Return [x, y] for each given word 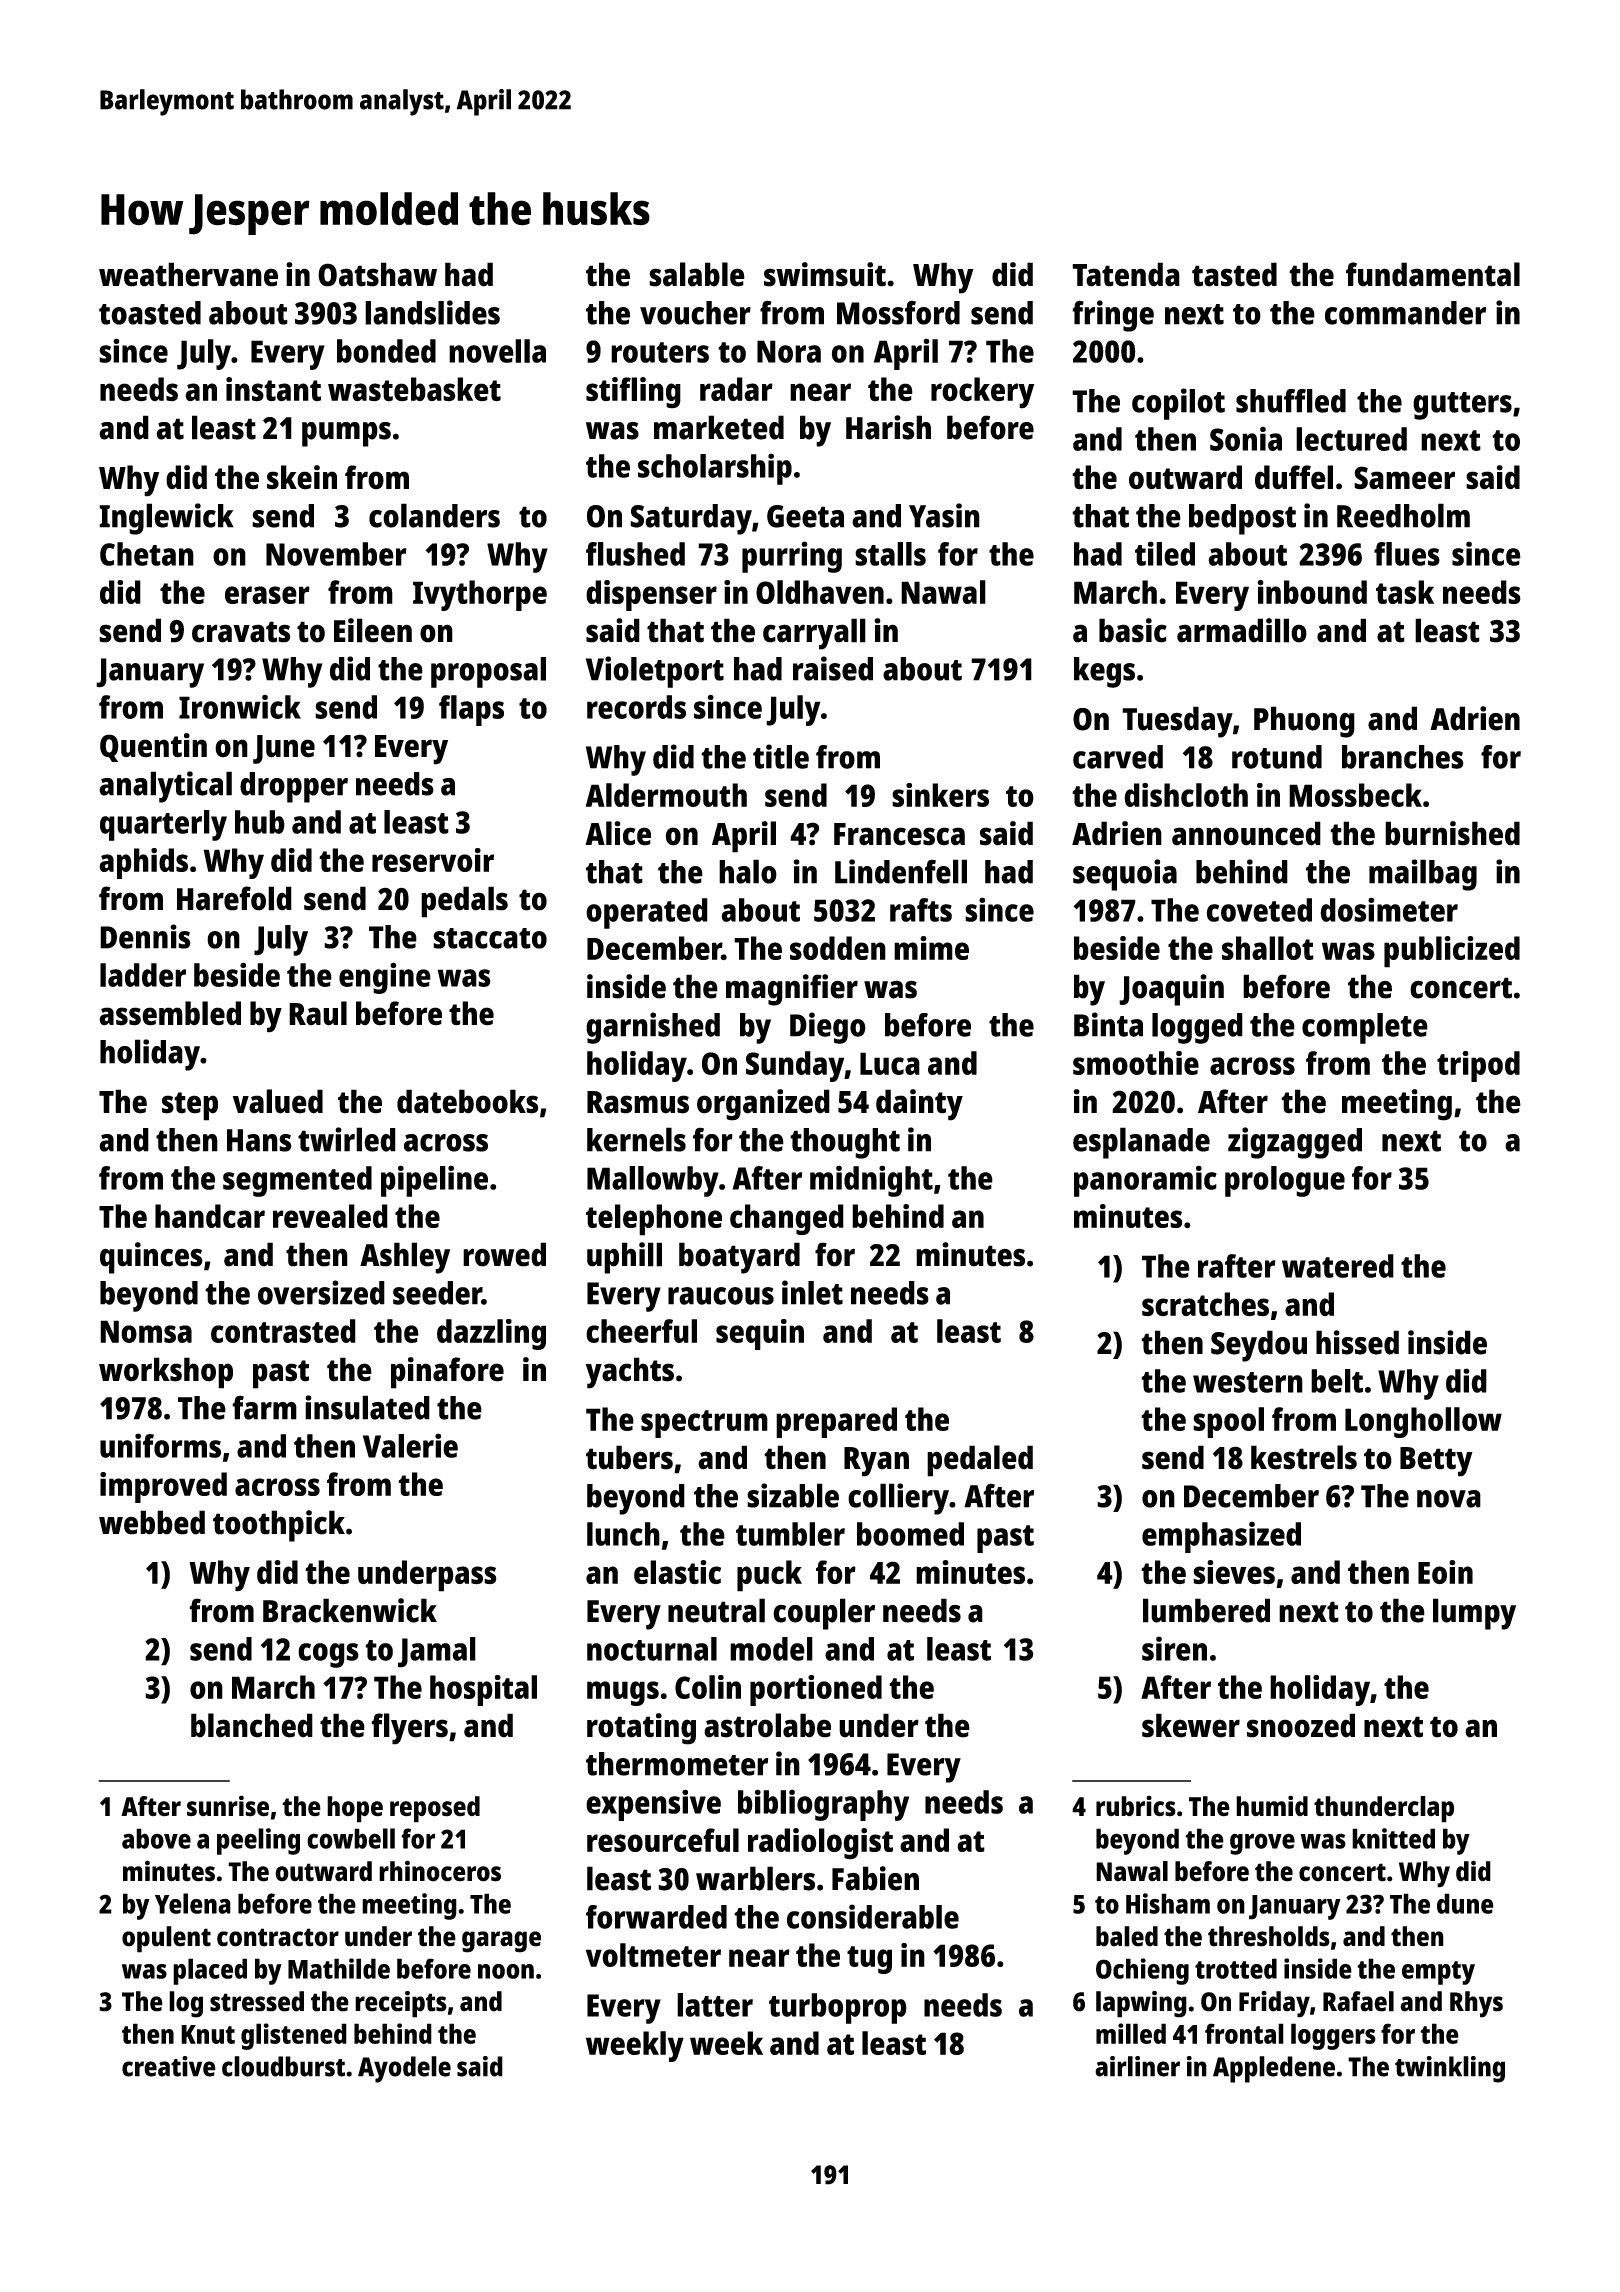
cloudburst [283, 2066]
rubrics [1136, 1806]
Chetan [147, 554]
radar [736, 389]
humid [1272, 1806]
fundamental [1433, 274]
